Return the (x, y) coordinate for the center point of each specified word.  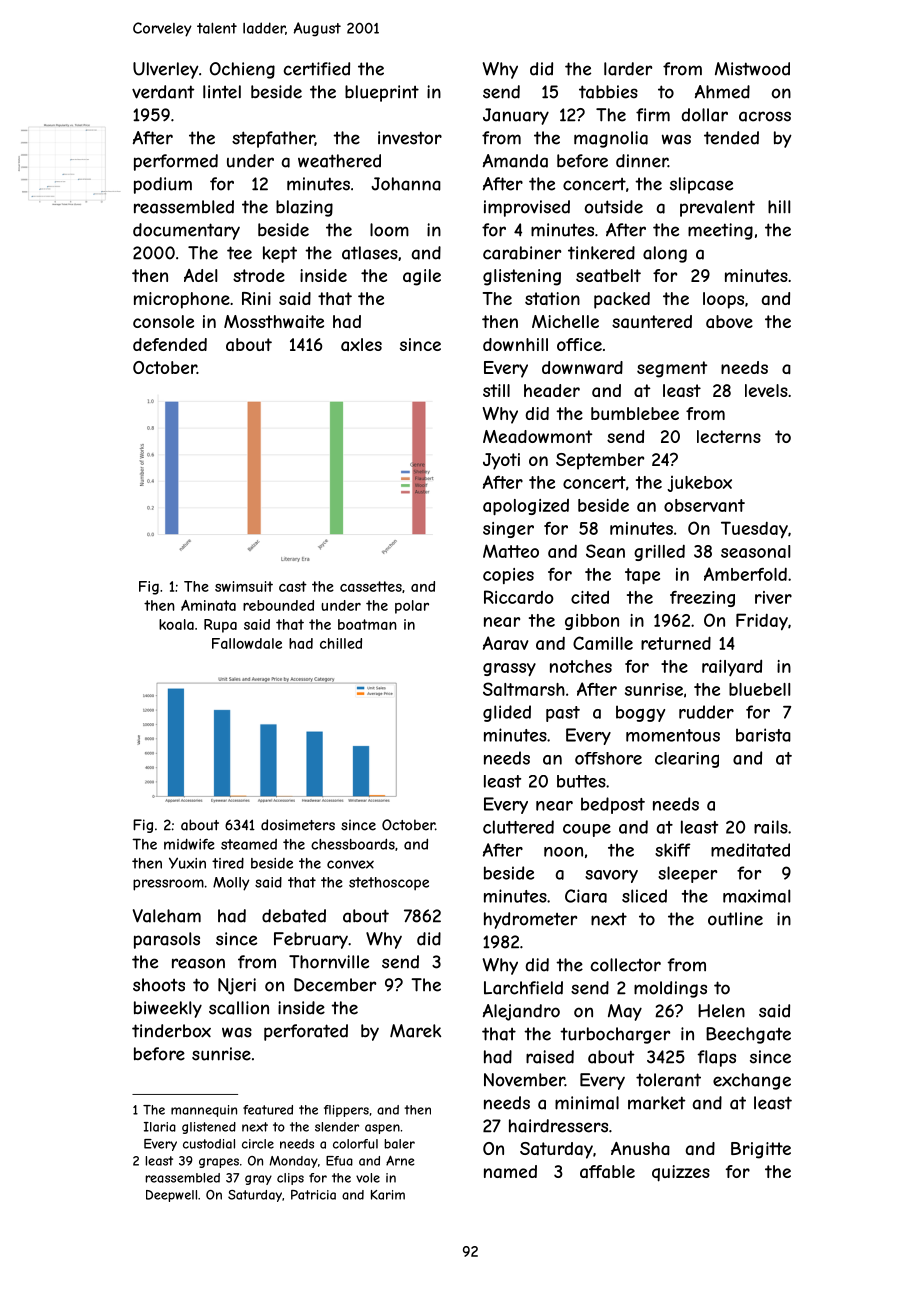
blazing (304, 208)
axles (361, 344)
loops (723, 300)
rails (771, 827)
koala (176, 624)
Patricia (313, 1195)
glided (507, 713)
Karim (388, 1195)
